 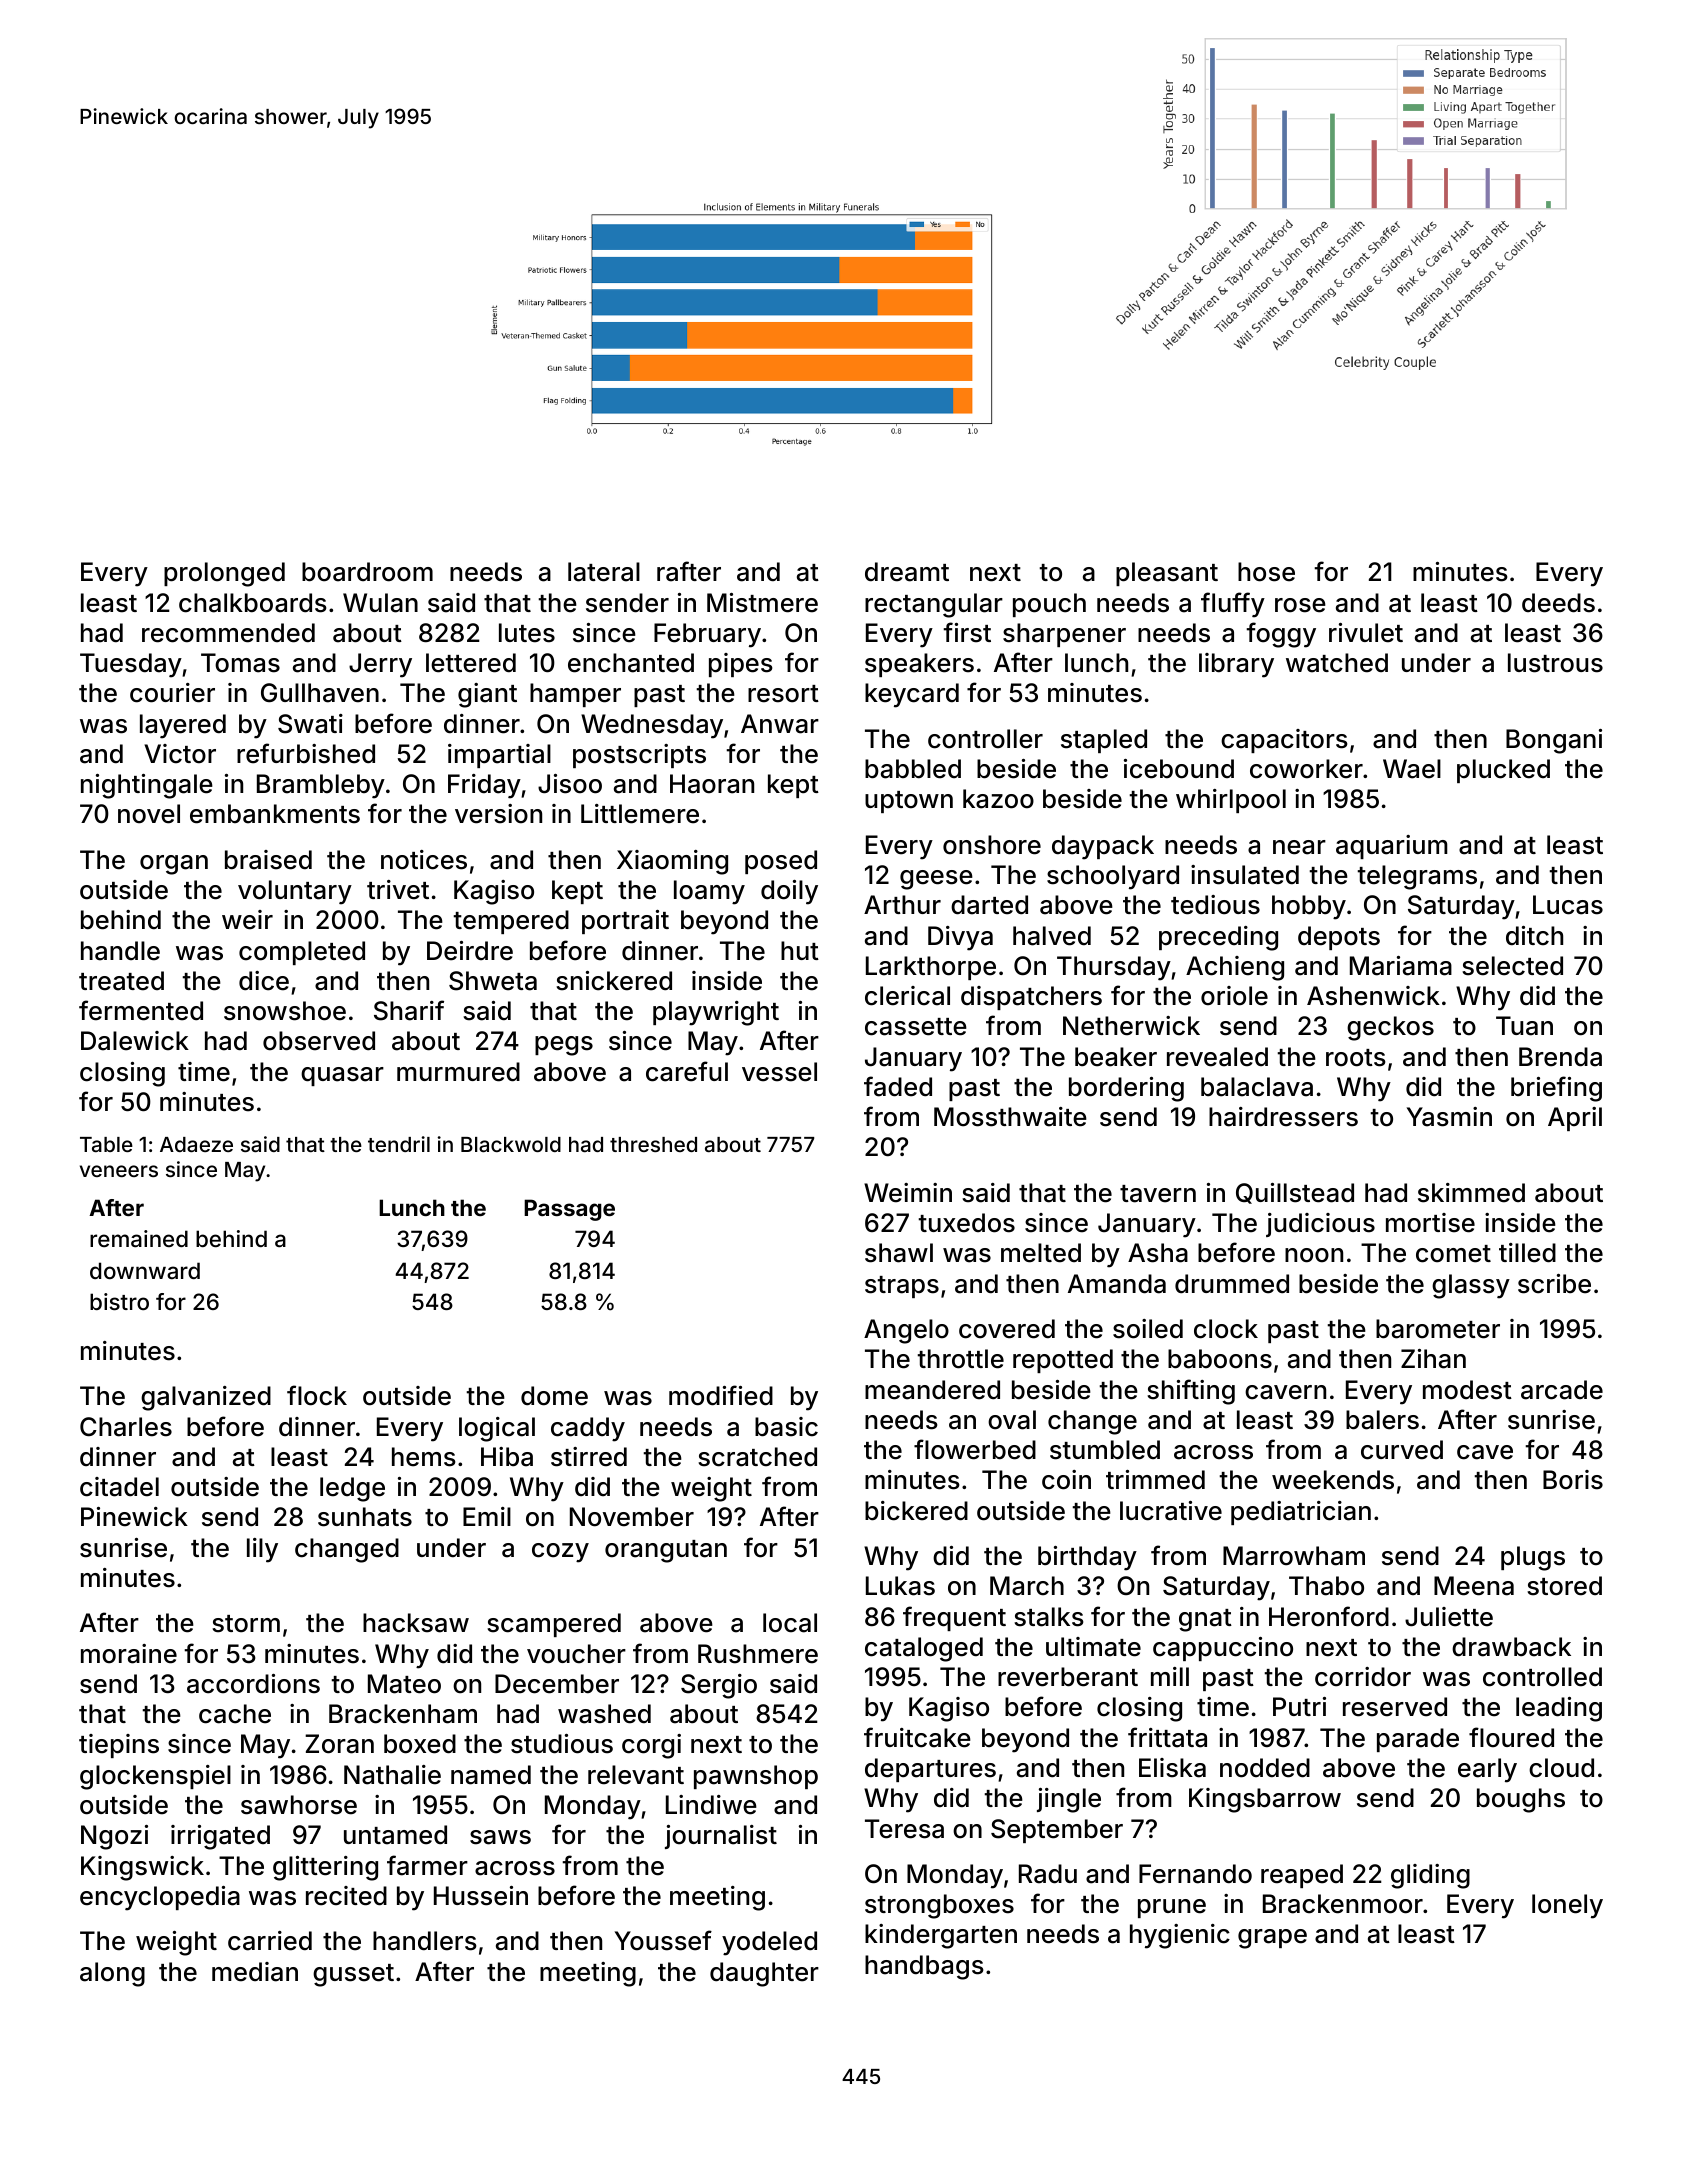 I want to click on pleasant, so click(x=1167, y=574).
